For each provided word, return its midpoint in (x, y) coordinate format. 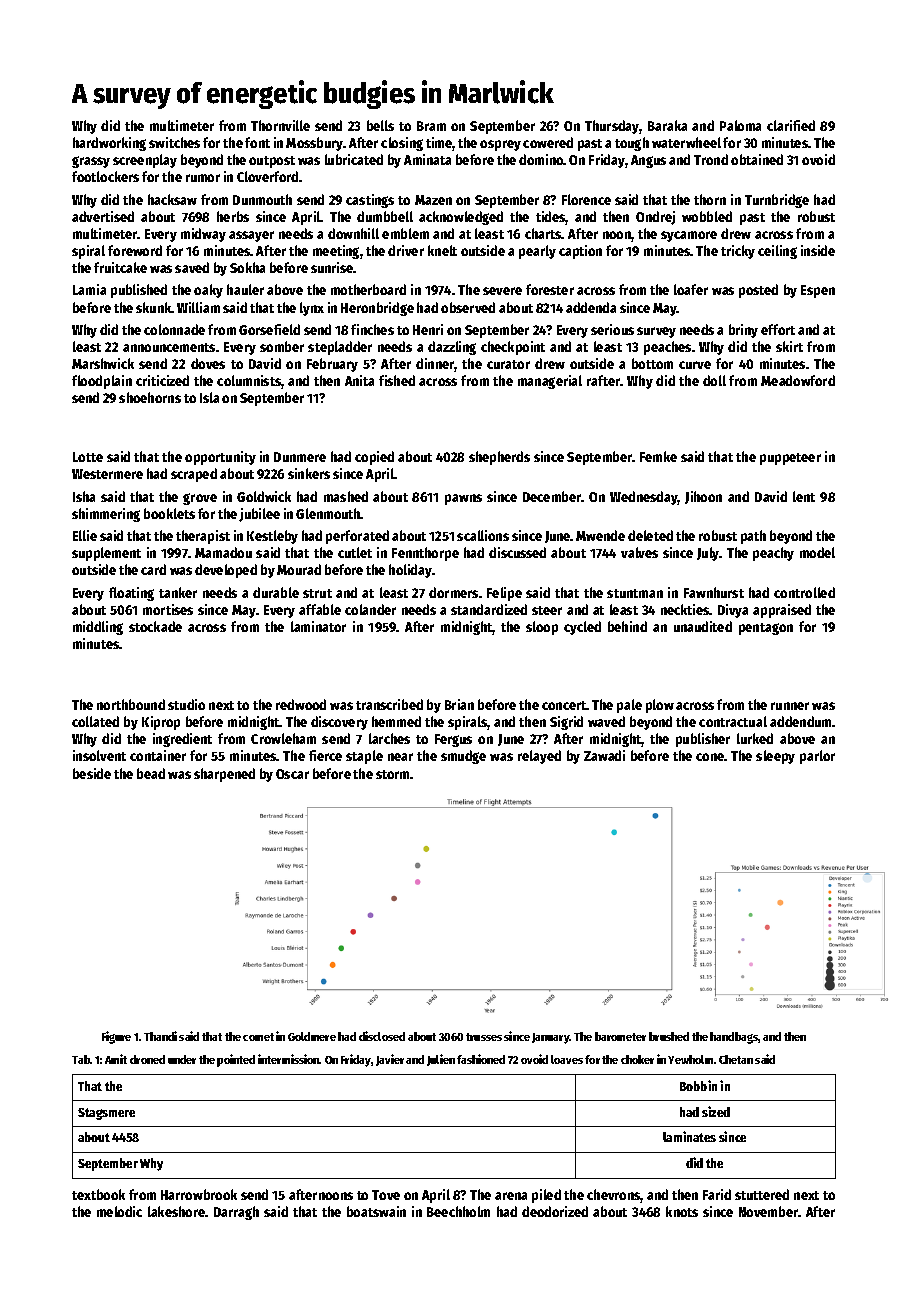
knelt (442, 250)
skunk (154, 307)
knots (682, 1211)
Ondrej (655, 218)
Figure (116, 1037)
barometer (620, 1036)
